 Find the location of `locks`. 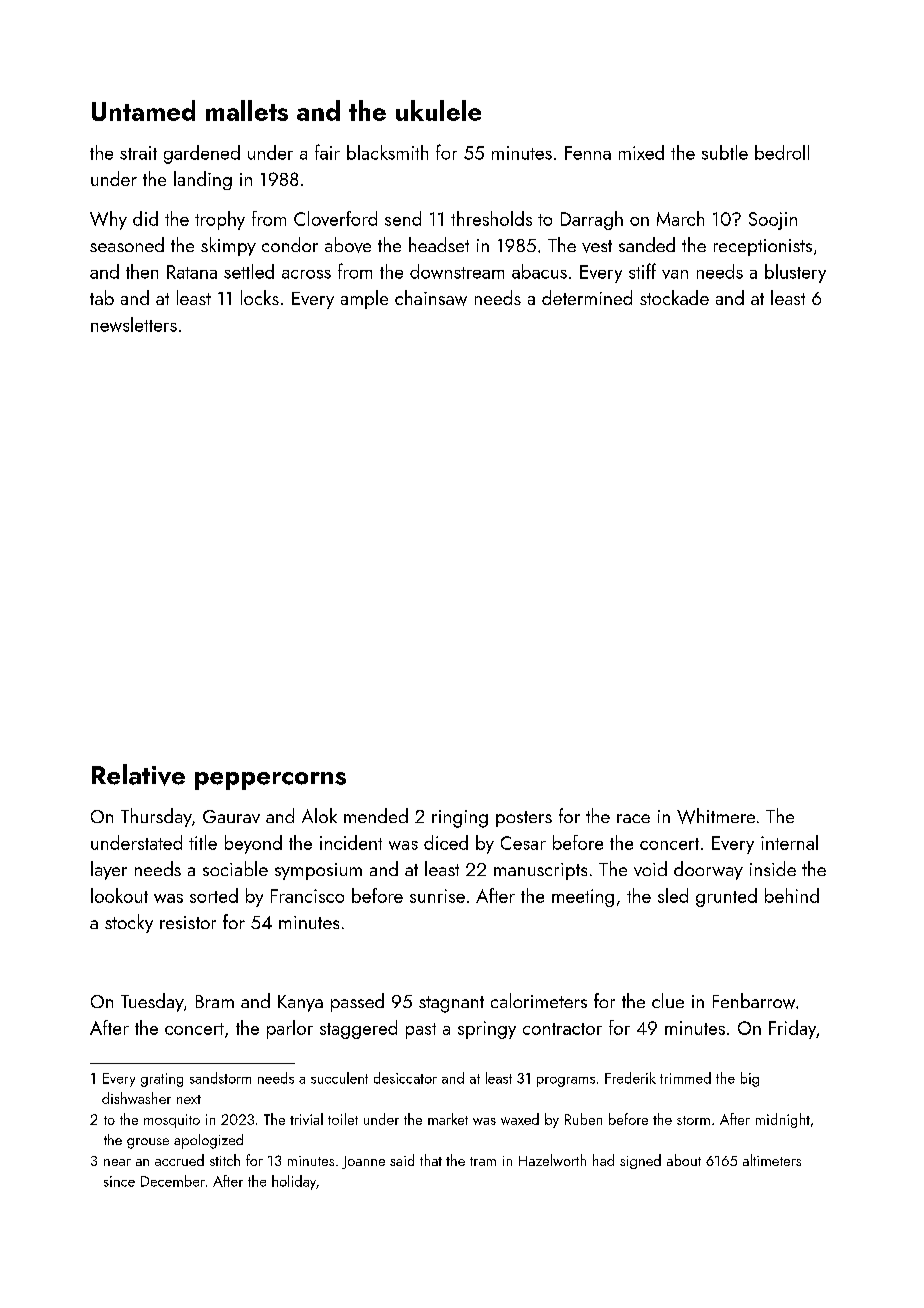

locks is located at coordinates (260, 297).
